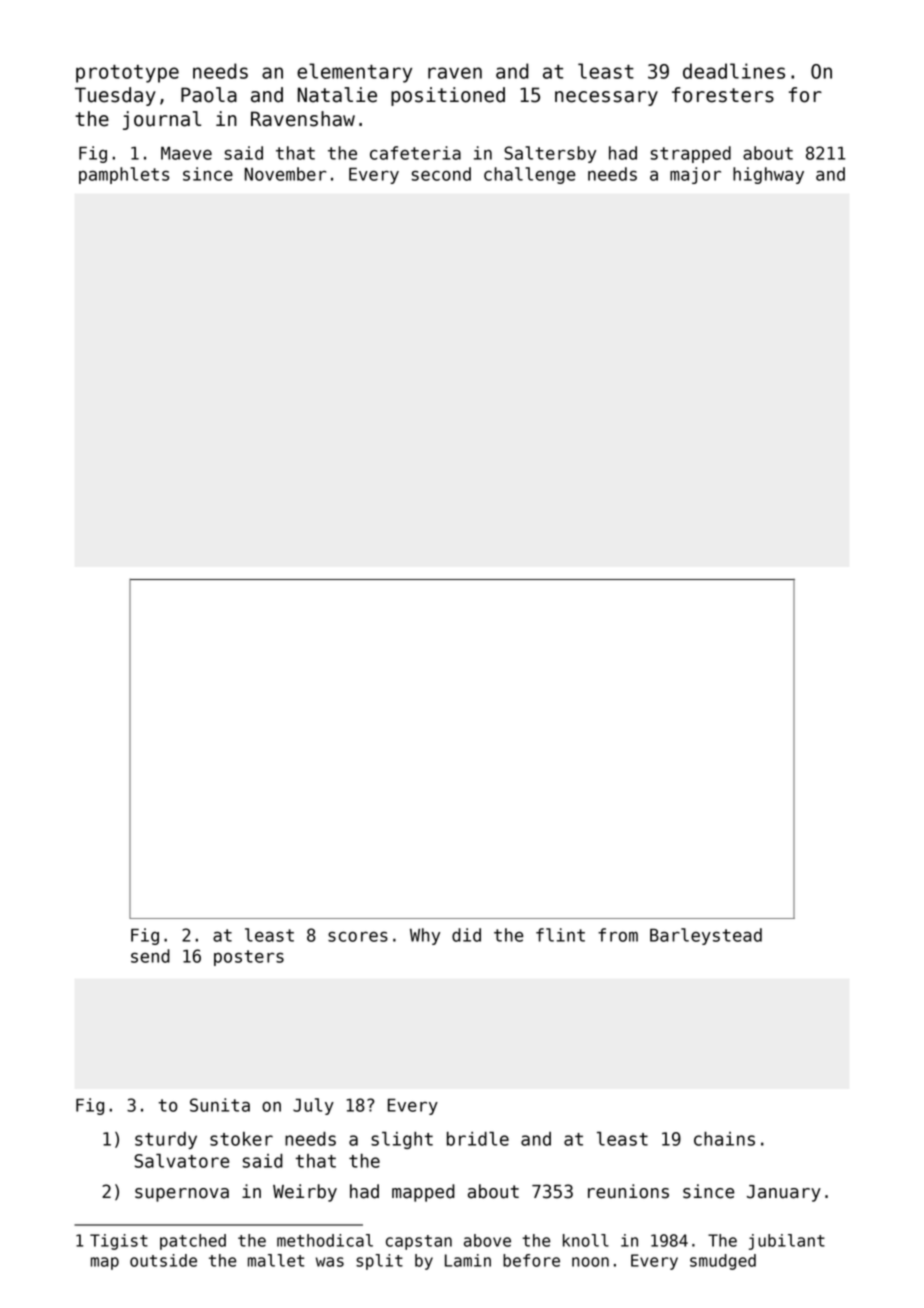 This screenshot has width=924, height=1308. I want to click on major, so click(695, 175).
